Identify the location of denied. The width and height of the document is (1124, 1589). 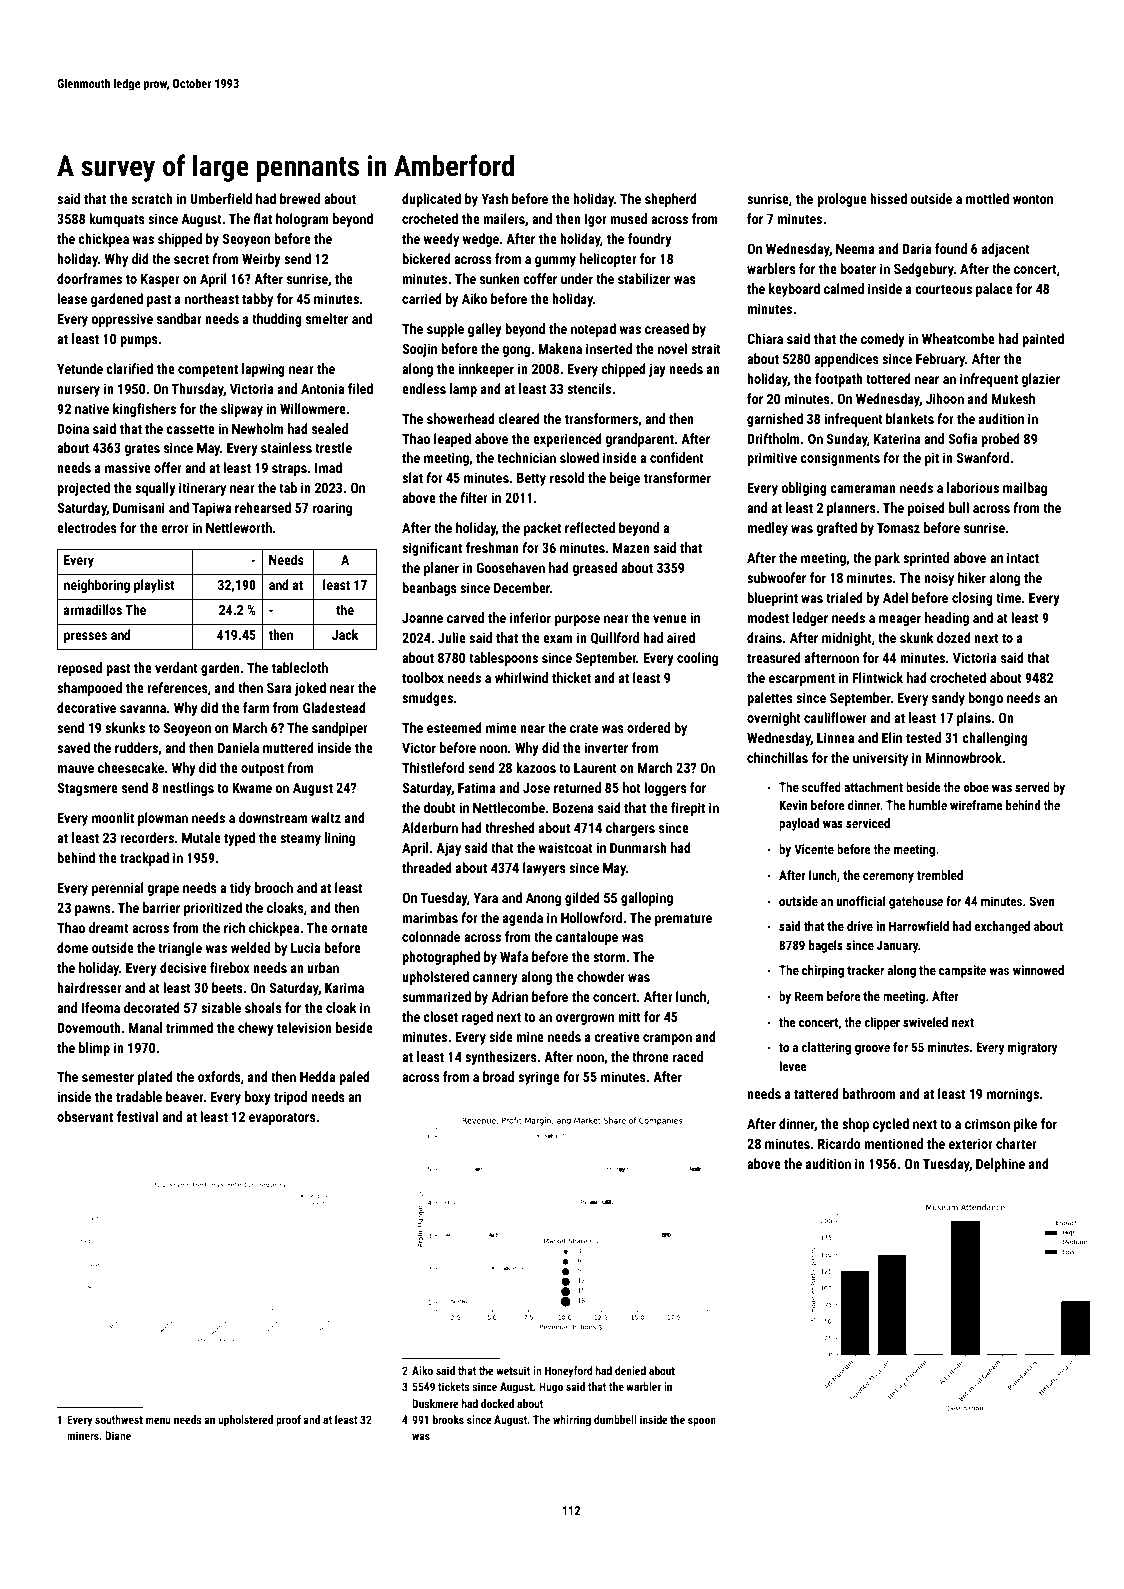
(630, 1370).
